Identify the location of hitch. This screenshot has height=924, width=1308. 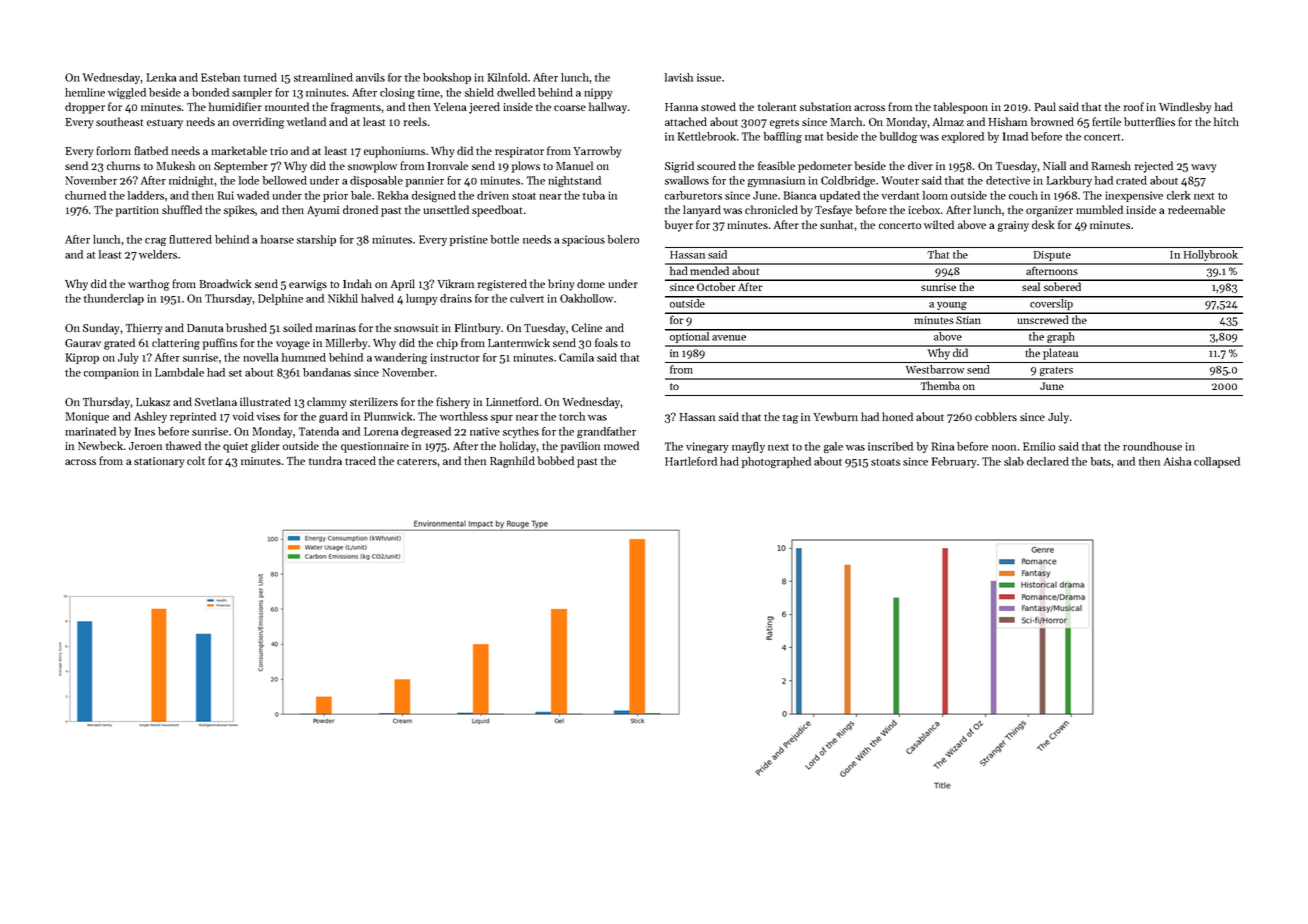
(1226, 121).
